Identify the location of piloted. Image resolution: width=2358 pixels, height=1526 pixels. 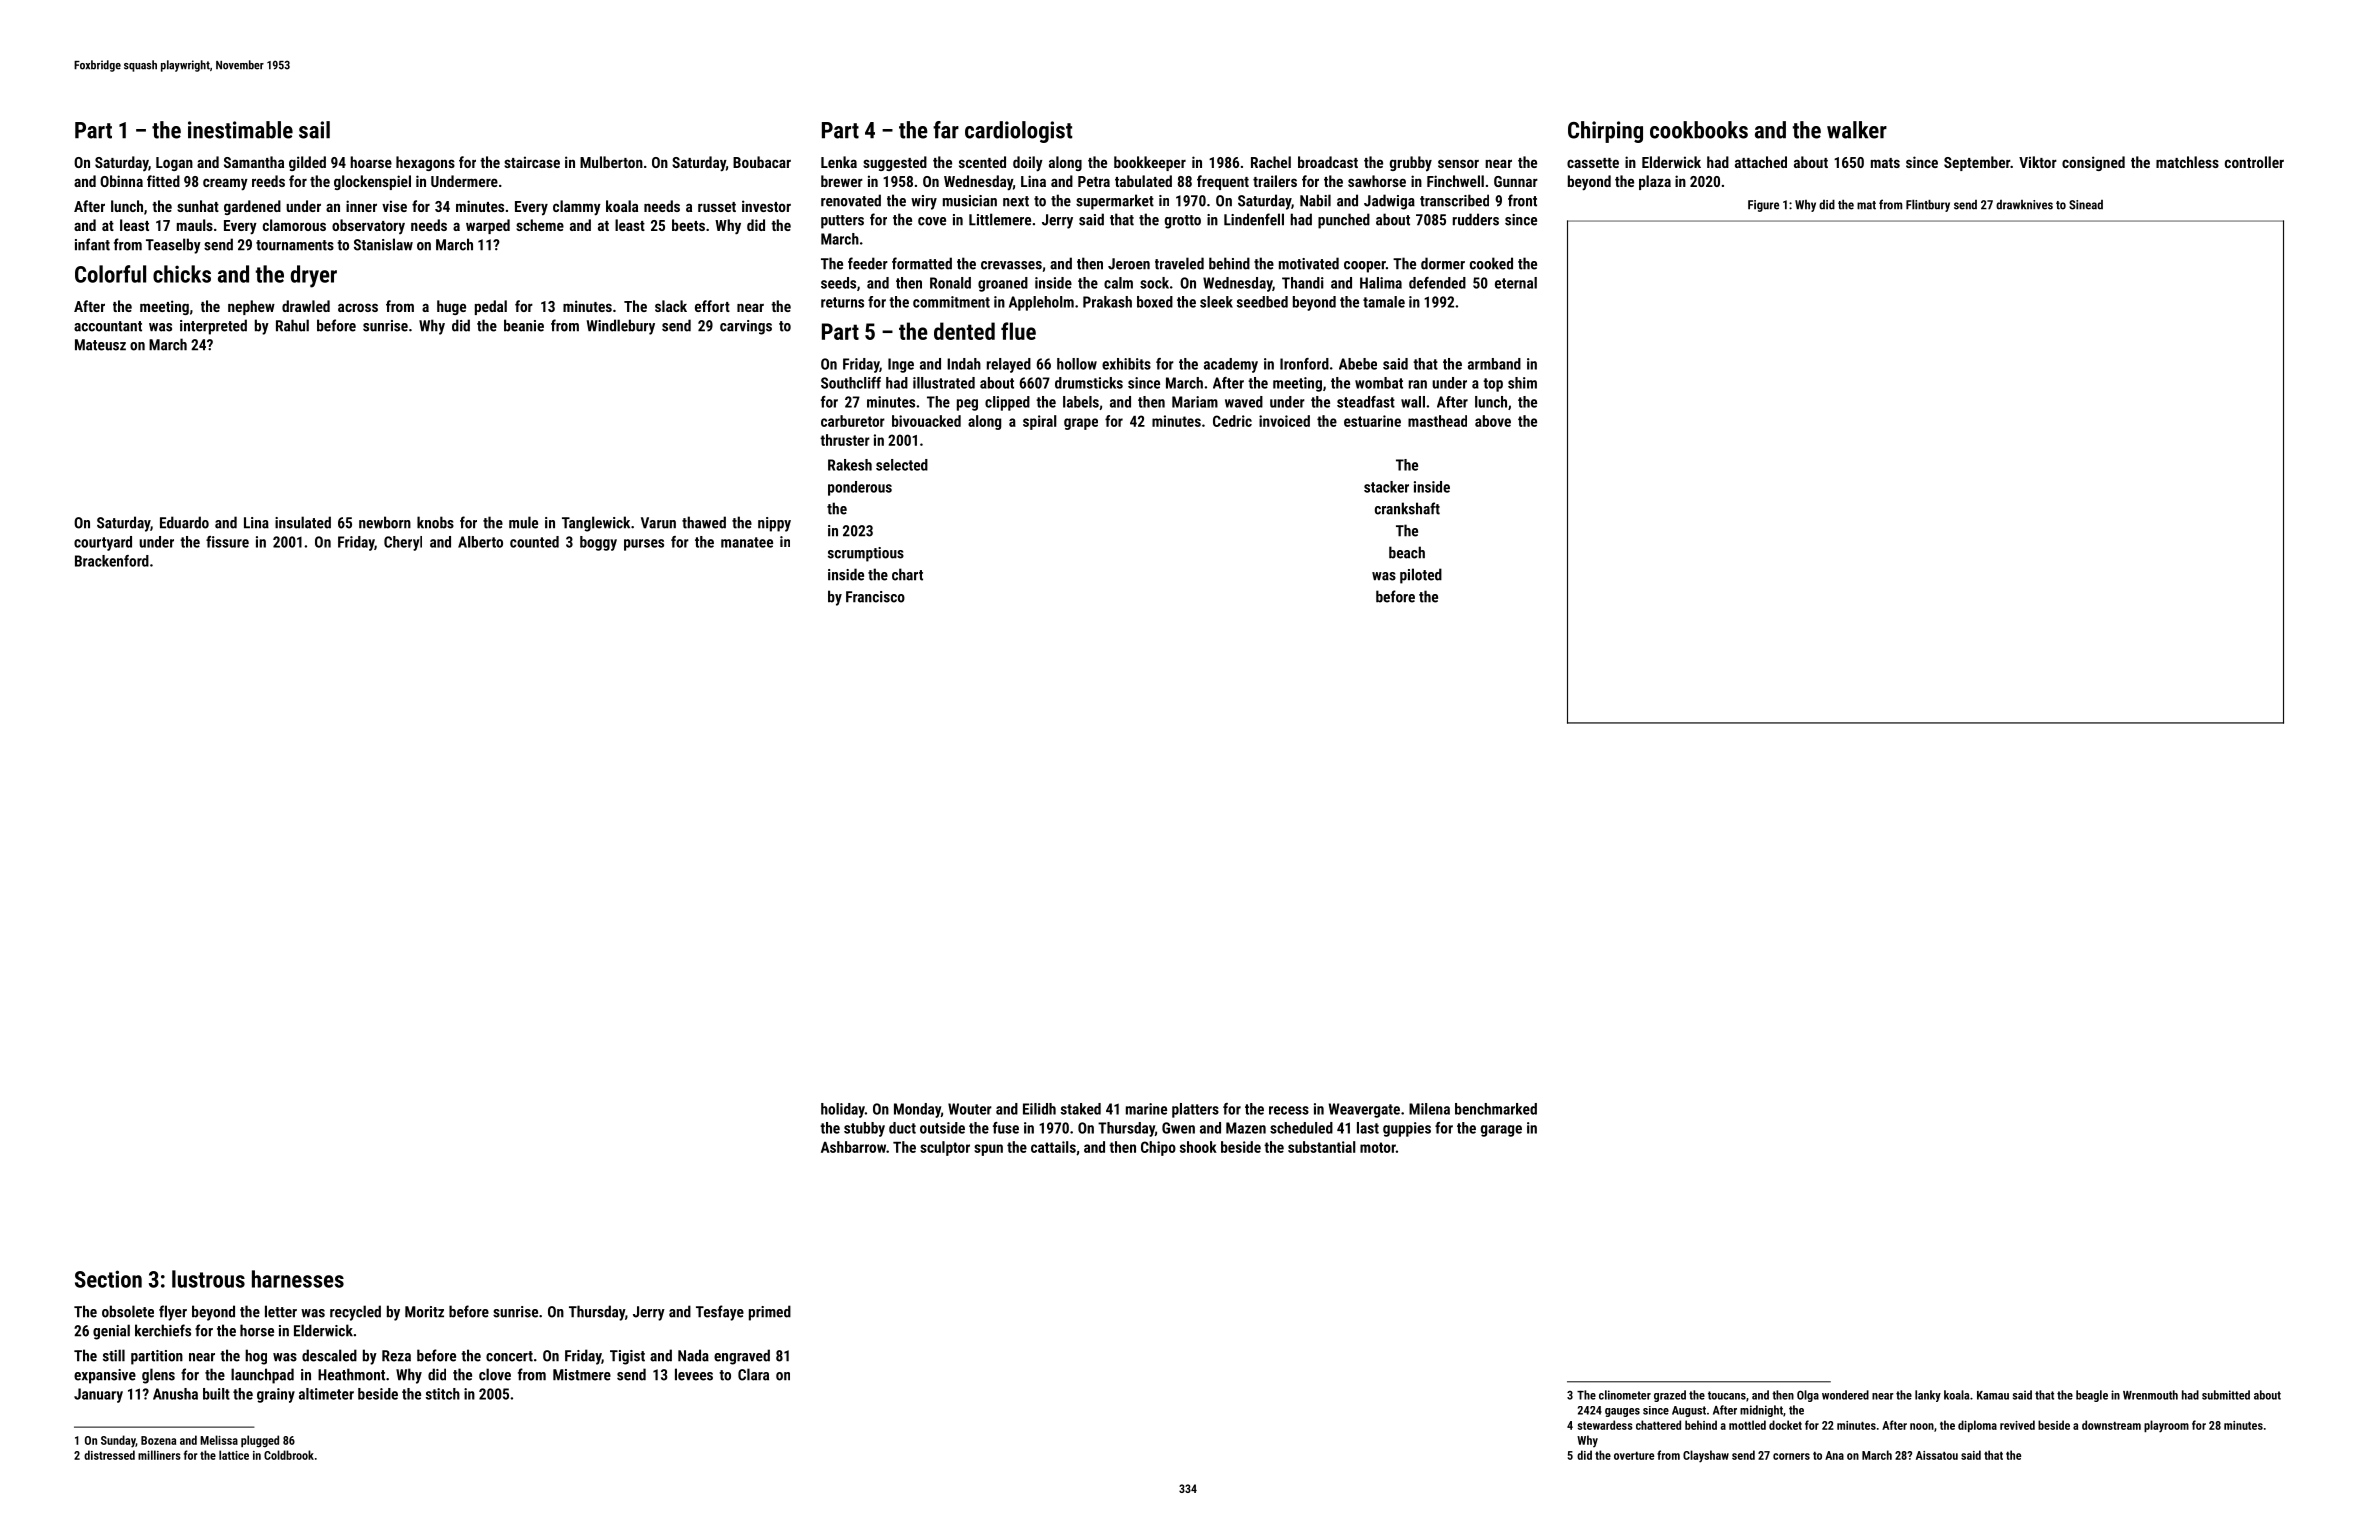
(1421, 576).
